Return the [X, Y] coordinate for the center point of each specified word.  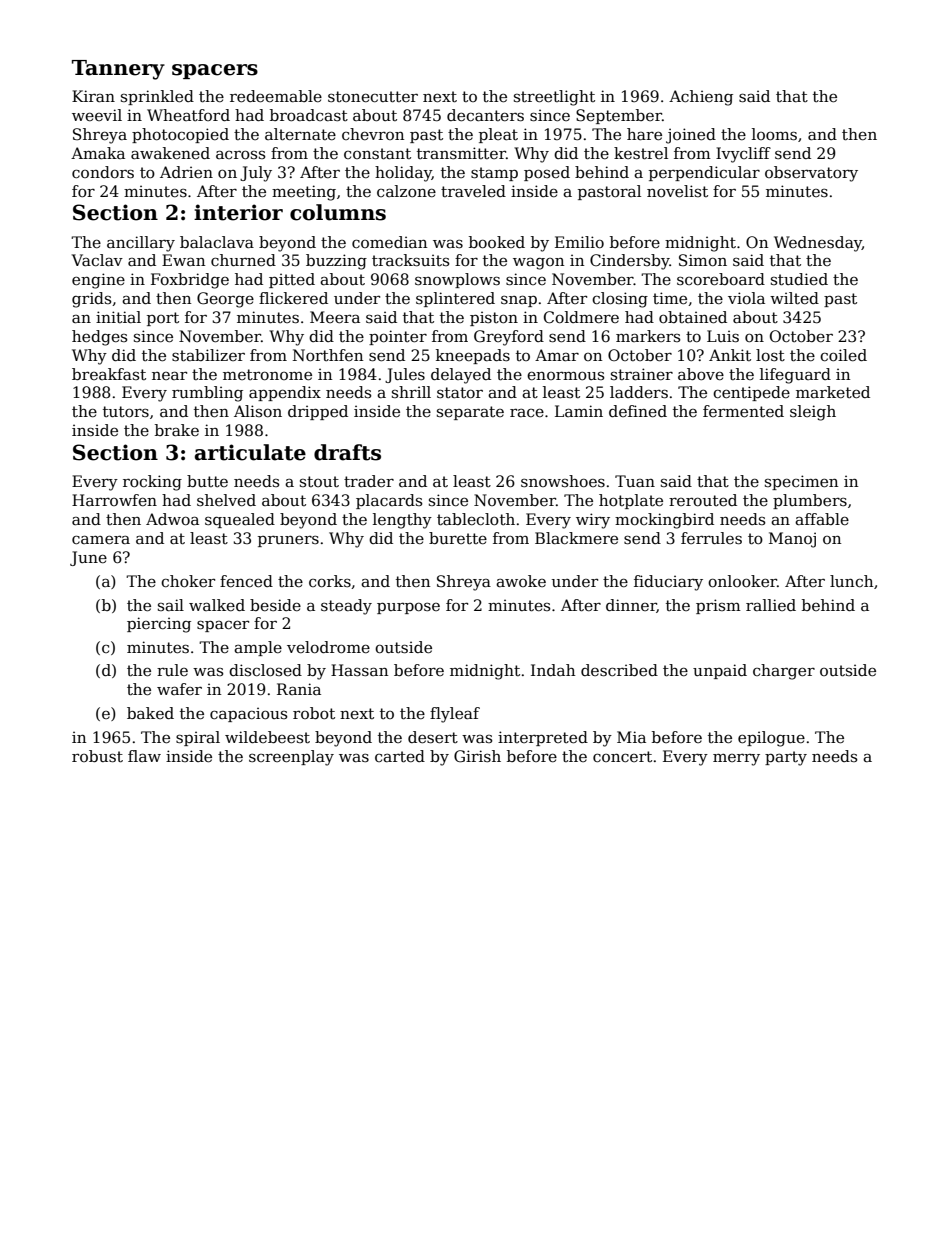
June [88, 558]
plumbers [810, 501]
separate [470, 413]
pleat [498, 135]
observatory [811, 174]
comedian [389, 242]
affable [822, 519]
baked [150, 713]
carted [400, 756]
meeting [304, 193]
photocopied [180, 135]
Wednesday [818, 244]
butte [207, 481]
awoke [521, 581]
